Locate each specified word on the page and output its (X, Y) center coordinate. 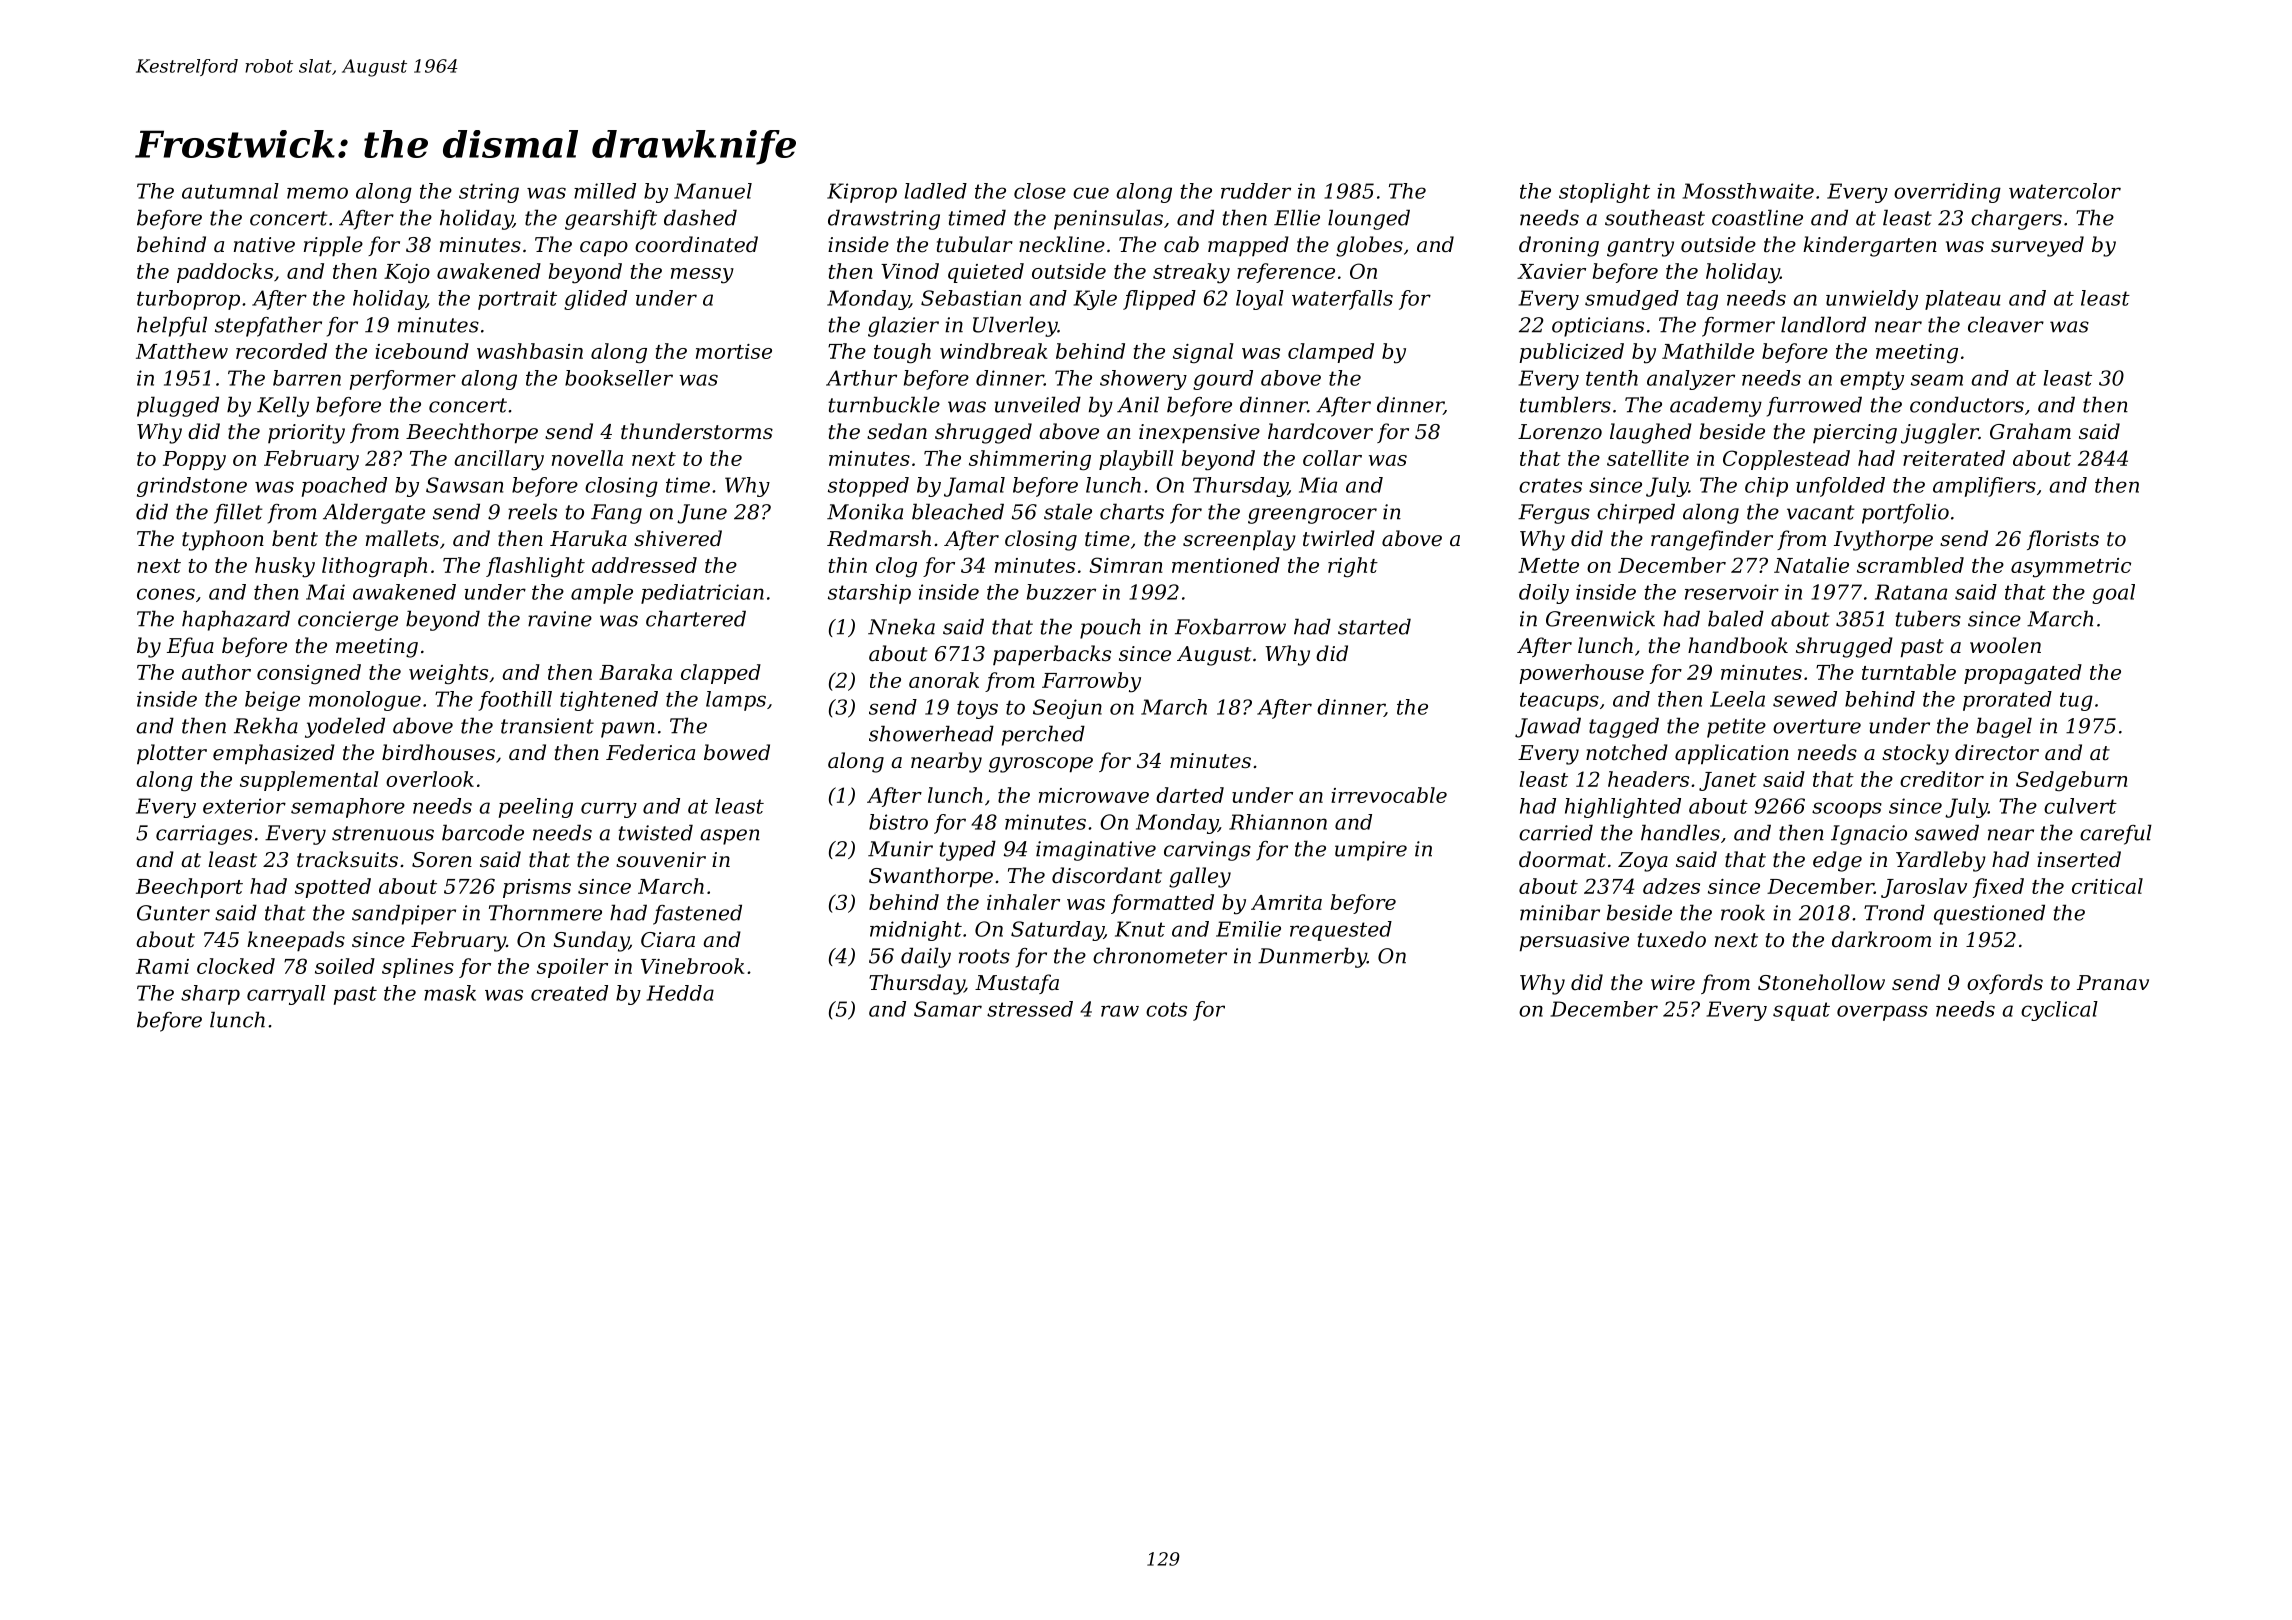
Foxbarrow (1230, 626)
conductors (1967, 404)
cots (1166, 1009)
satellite (1648, 458)
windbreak (993, 351)
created (569, 993)
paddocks (225, 273)
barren (307, 378)
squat (1801, 1011)
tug (2076, 701)
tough (902, 353)
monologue (365, 701)
